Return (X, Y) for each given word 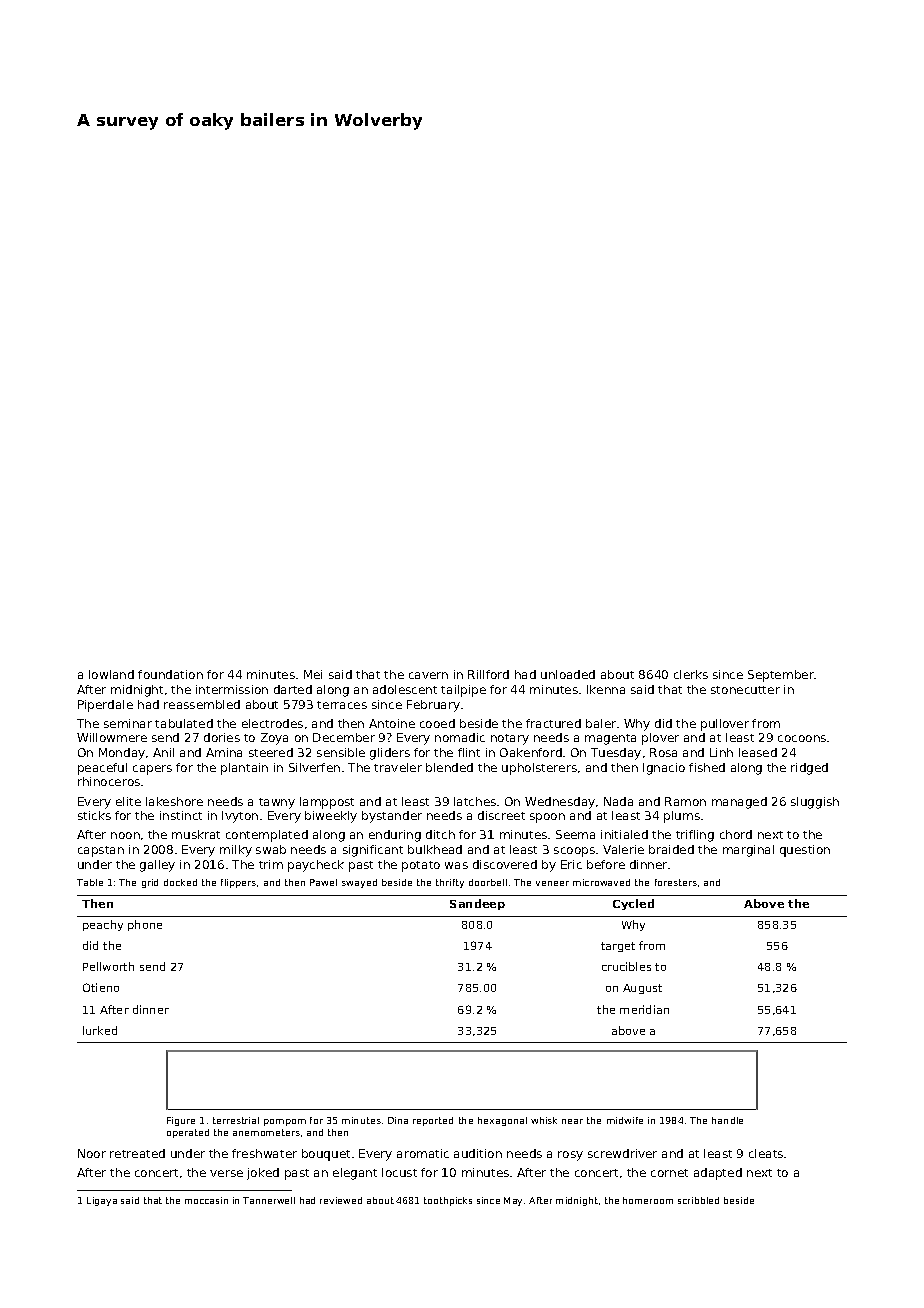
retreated (137, 1153)
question (805, 851)
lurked (100, 1030)
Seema (575, 834)
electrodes (272, 723)
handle (727, 1120)
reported (433, 1121)
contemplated (267, 836)
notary (510, 739)
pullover (725, 725)
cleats (766, 1153)
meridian (644, 1009)
